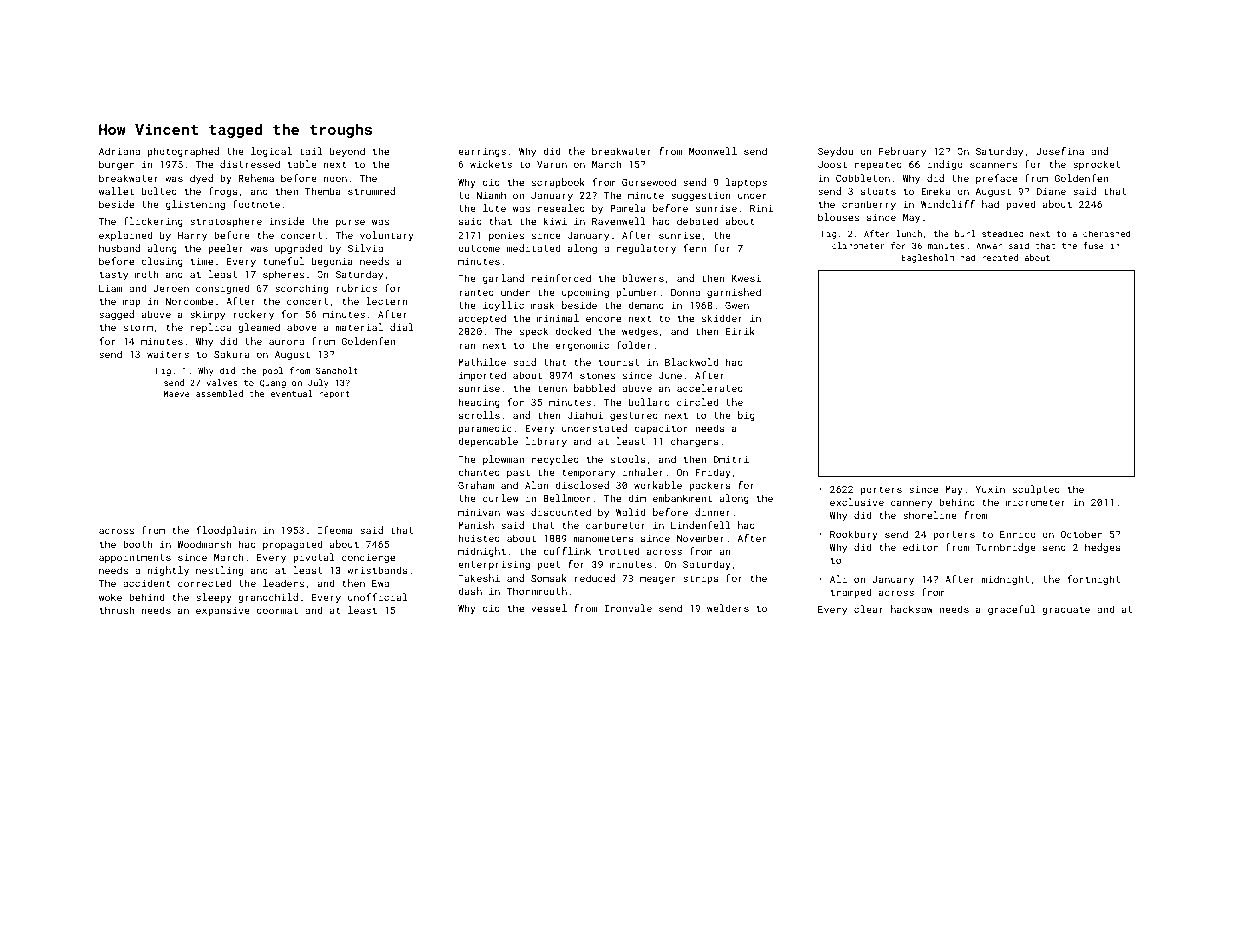 Image resolution: width=1233 pixels, height=952 pixels. Describe the element at coordinates (168, 354) in the screenshot. I see `waiters` at that location.
